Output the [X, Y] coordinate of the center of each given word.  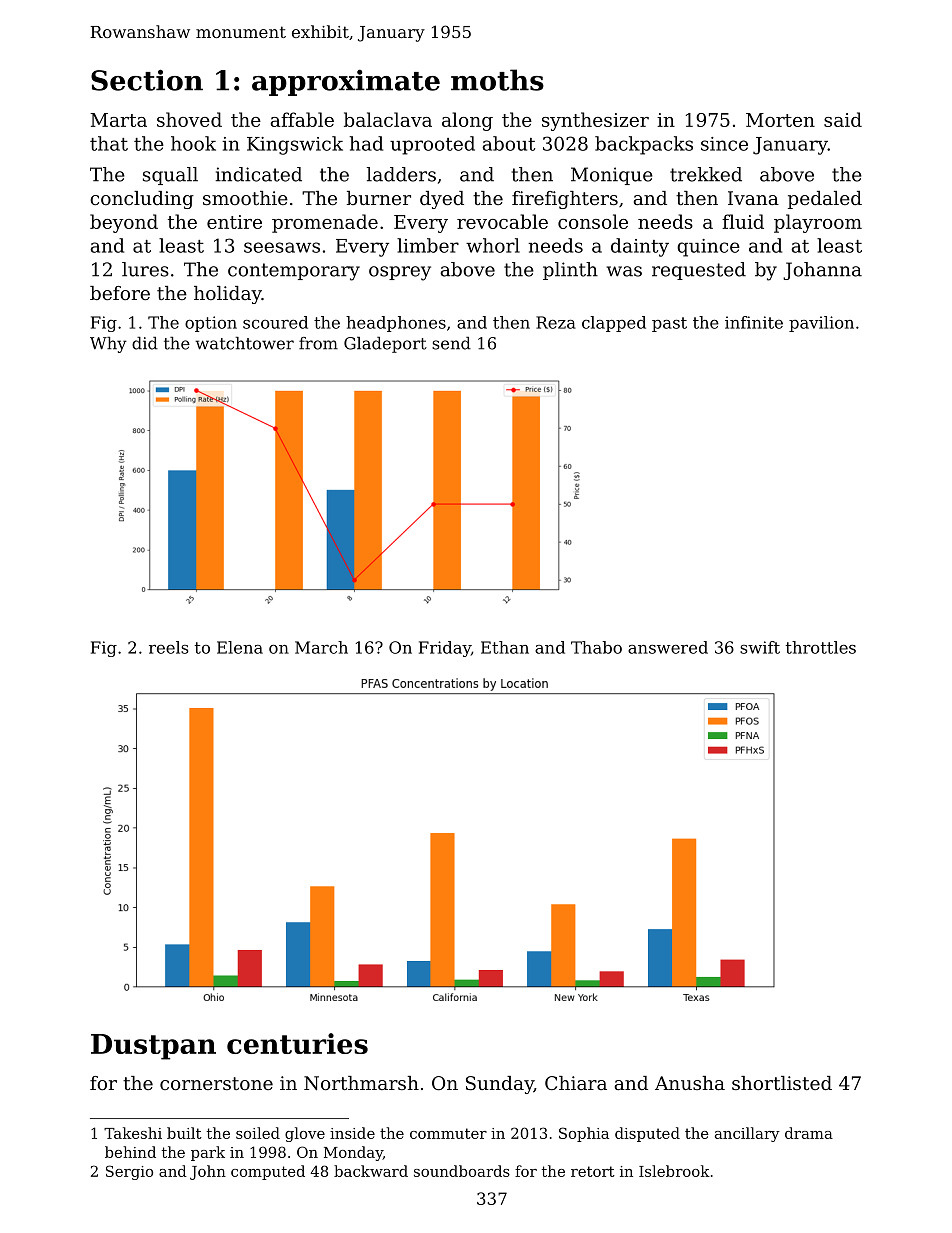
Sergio [129, 1172]
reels [168, 647]
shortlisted [782, 1083]
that [109, 143]
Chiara [576, 1083]
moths [497, 80]
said [843, 119]
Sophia [584, 1134]
